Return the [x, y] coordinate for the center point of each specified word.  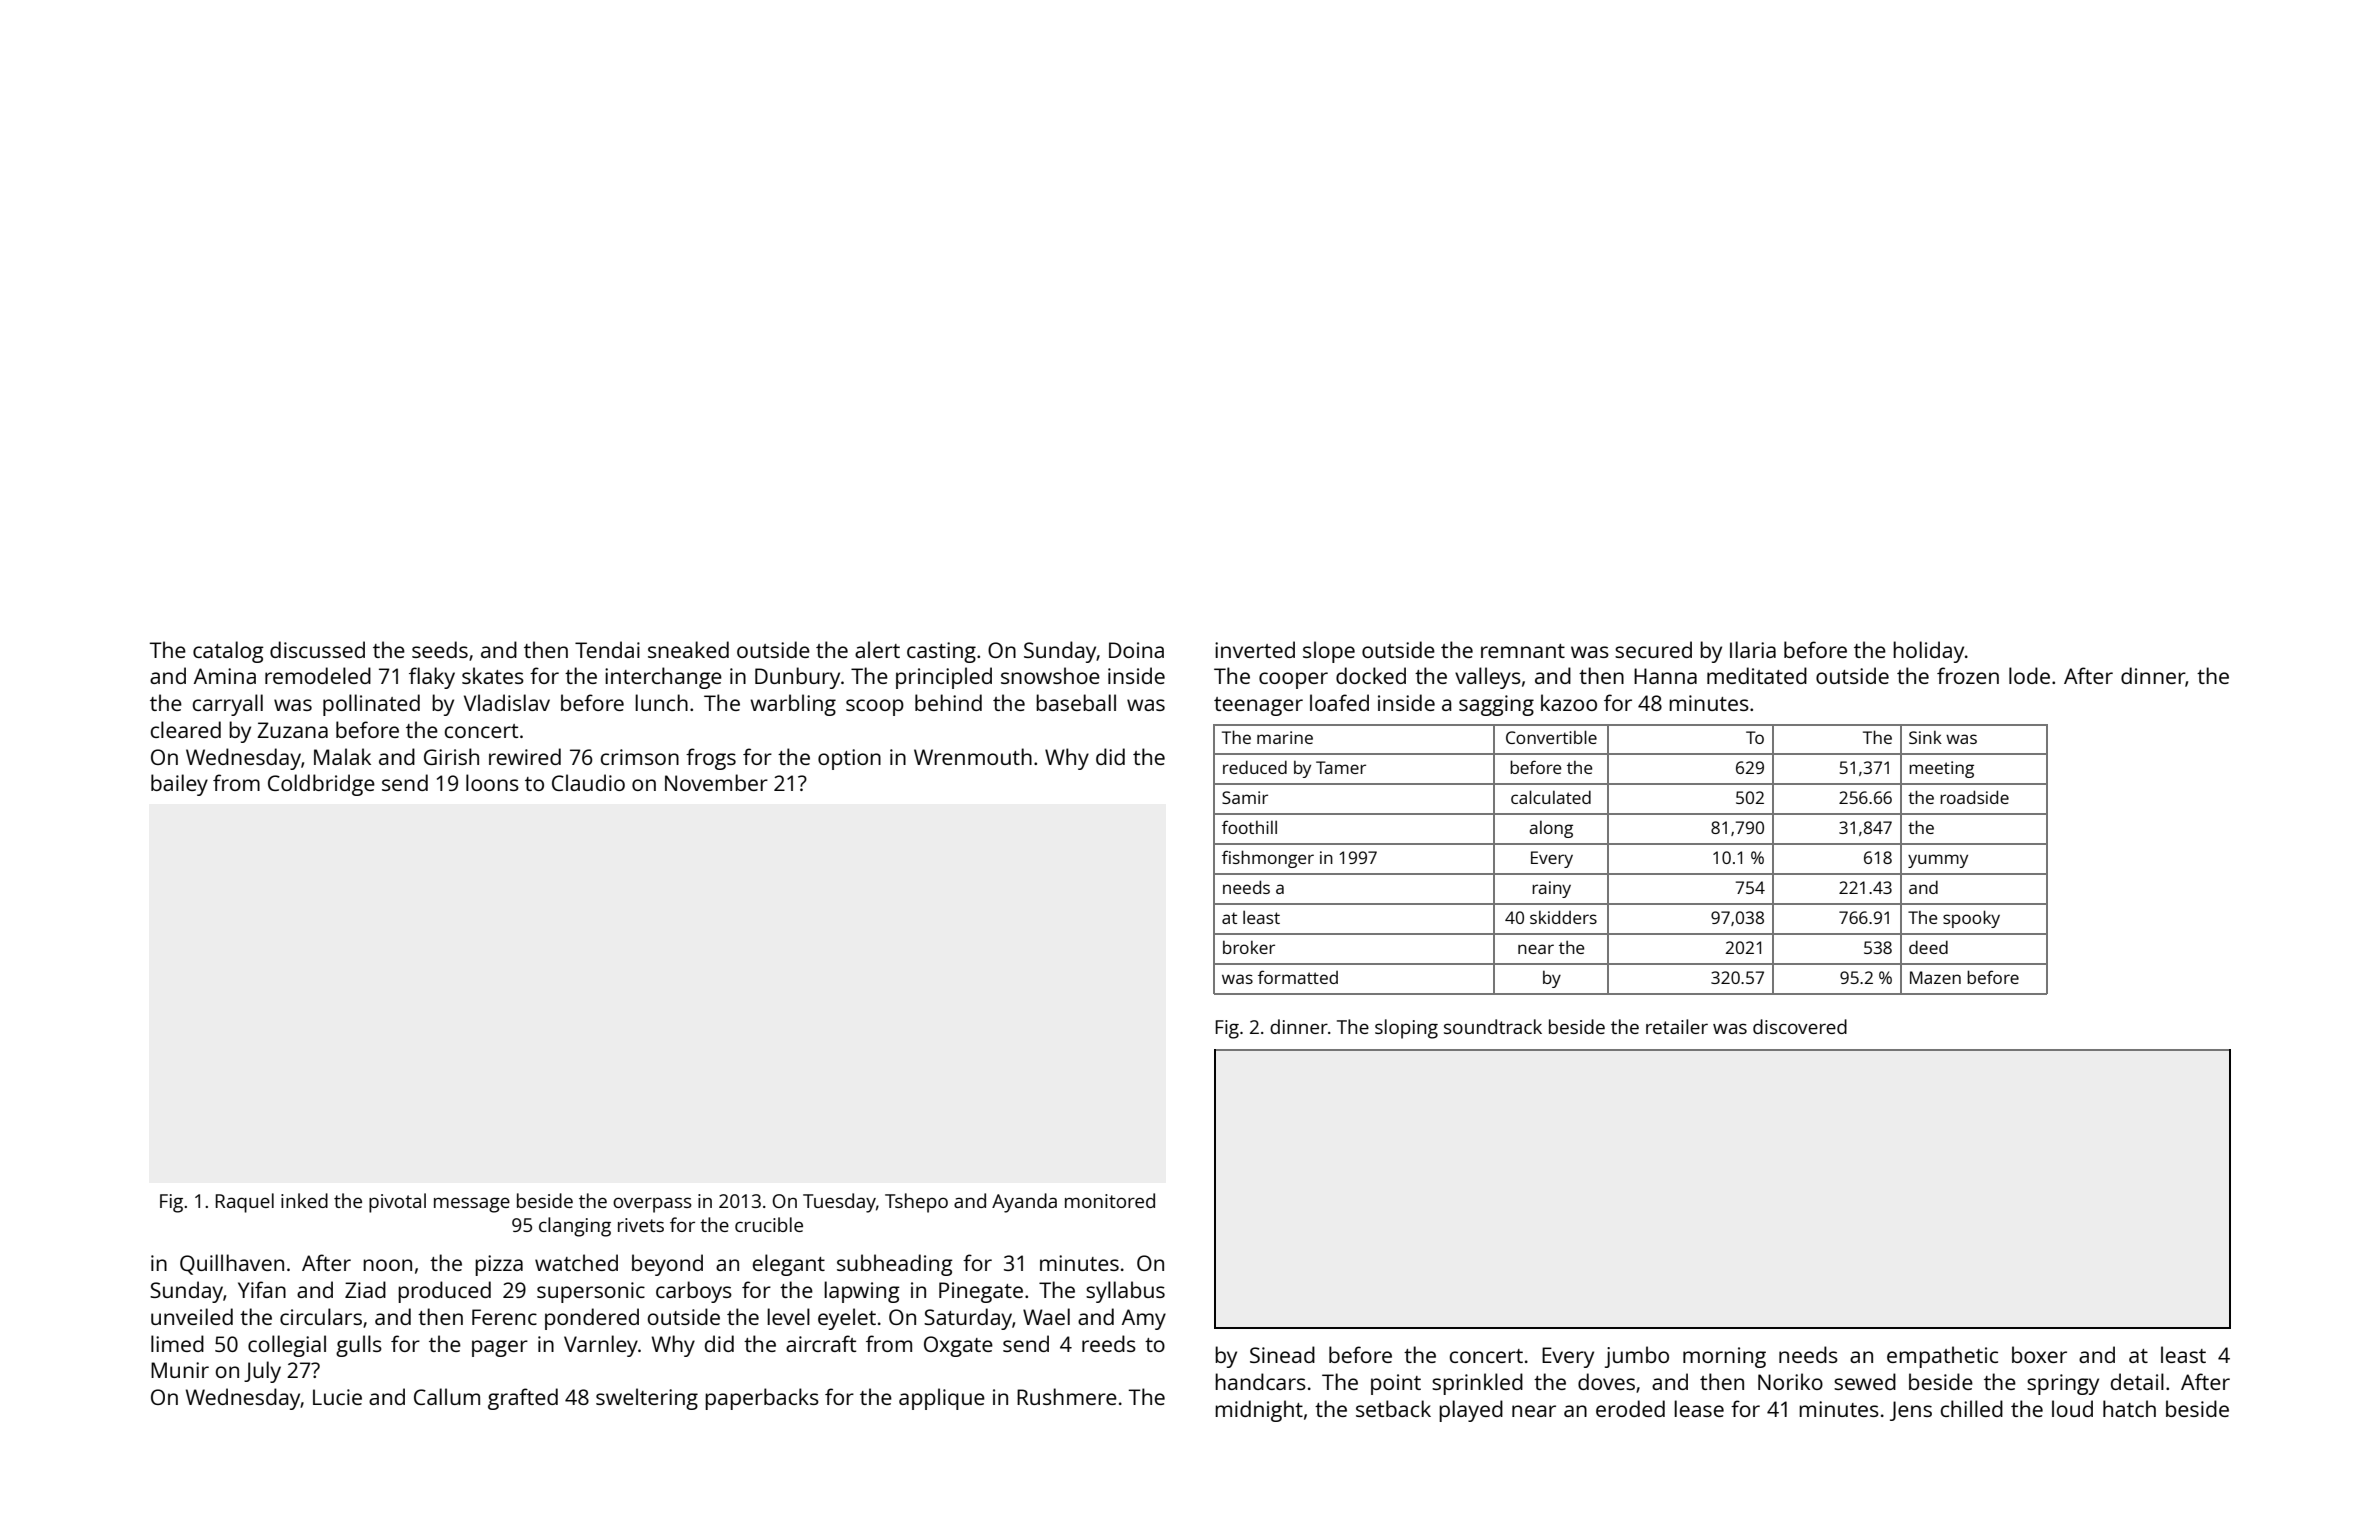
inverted [1255, 649]
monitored [1110, 1200]
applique [942, 1399]
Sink [1925, 737]
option [849, 759]
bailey [179, 785]
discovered [1800, 1026]
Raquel [245, 1203]
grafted [523, 1399]
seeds [440, 649]
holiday [1928, 652]
